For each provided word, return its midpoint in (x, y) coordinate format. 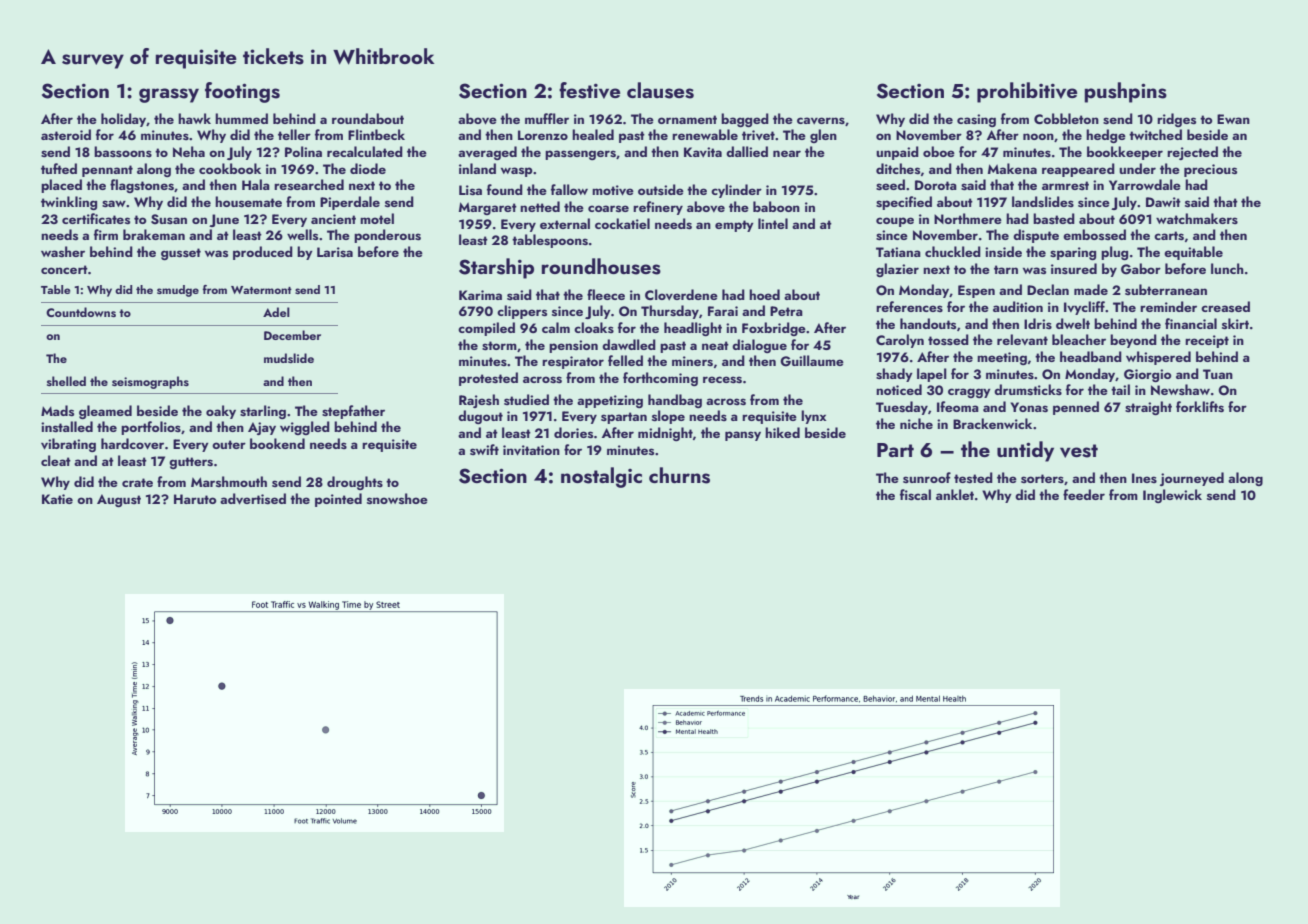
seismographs (150, 382)
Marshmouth (229, 481)
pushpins (1125, 92)
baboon (776, 206)
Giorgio (1147, 375)
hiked (782, 432)
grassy (169, 95)
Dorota (936, 185)
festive (589, 90)
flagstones (142, 186)
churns (679, 475)
